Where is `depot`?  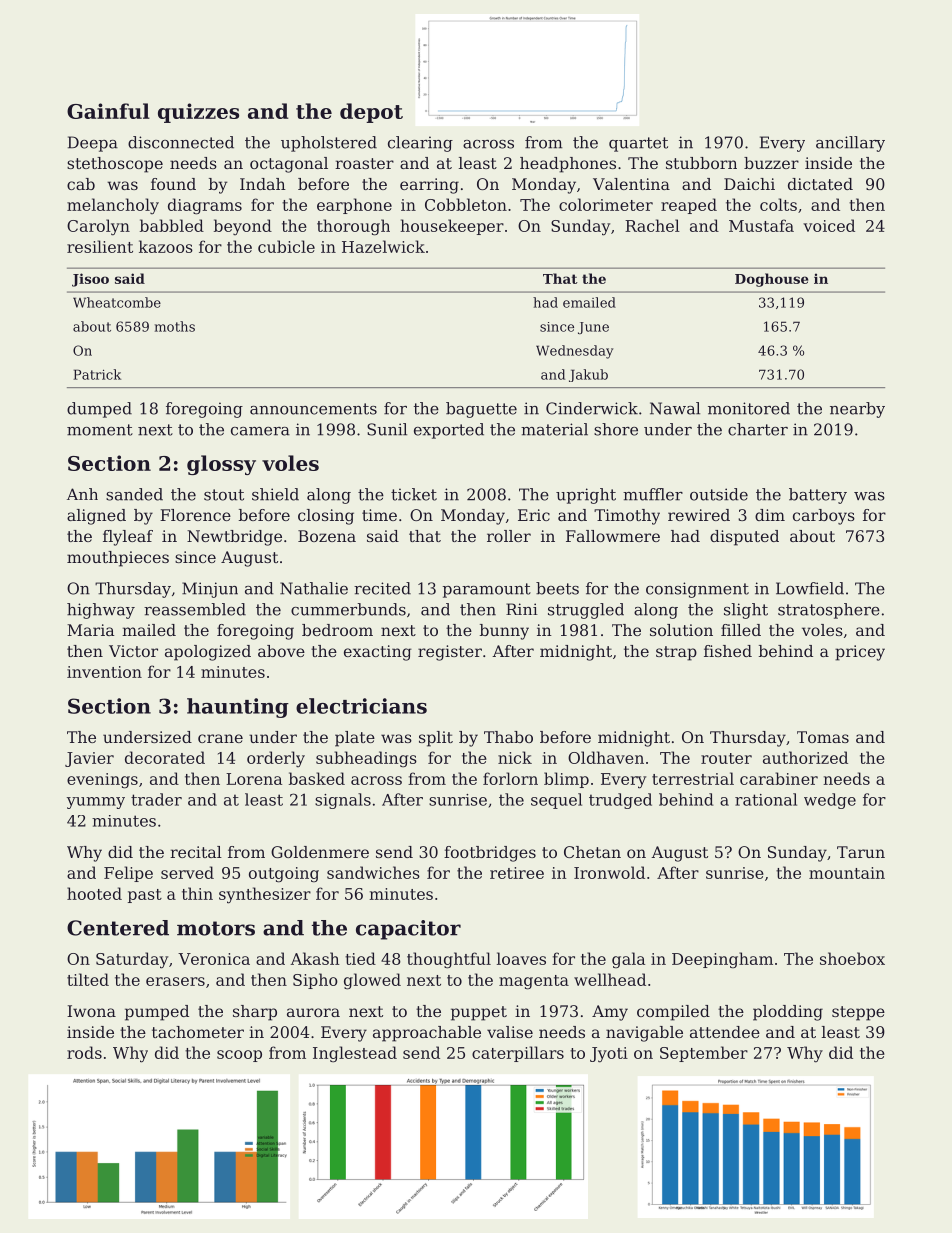
depot is located at coordinates (371, 113).
